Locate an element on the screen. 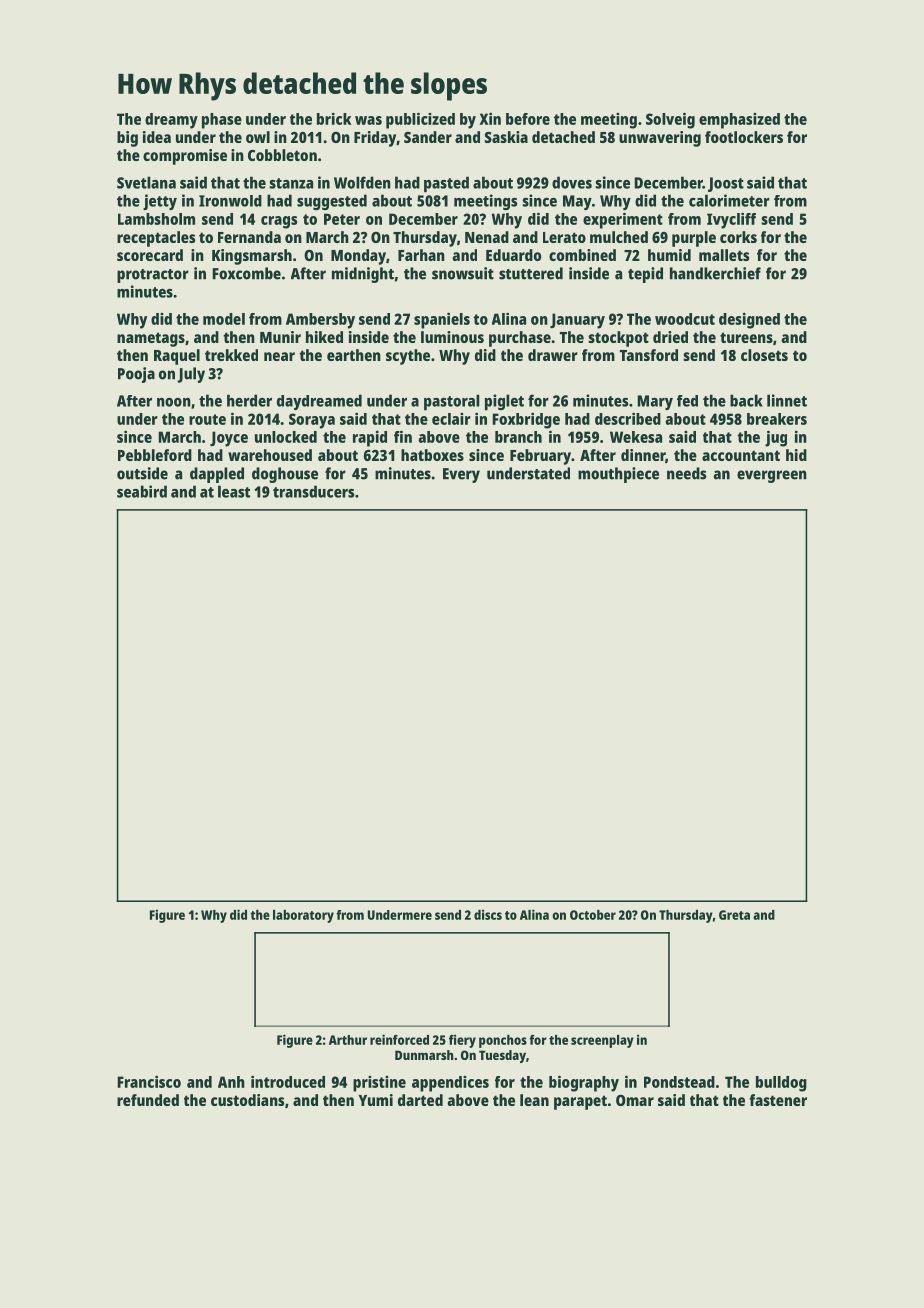  February is located at coordinates (540, 457).
